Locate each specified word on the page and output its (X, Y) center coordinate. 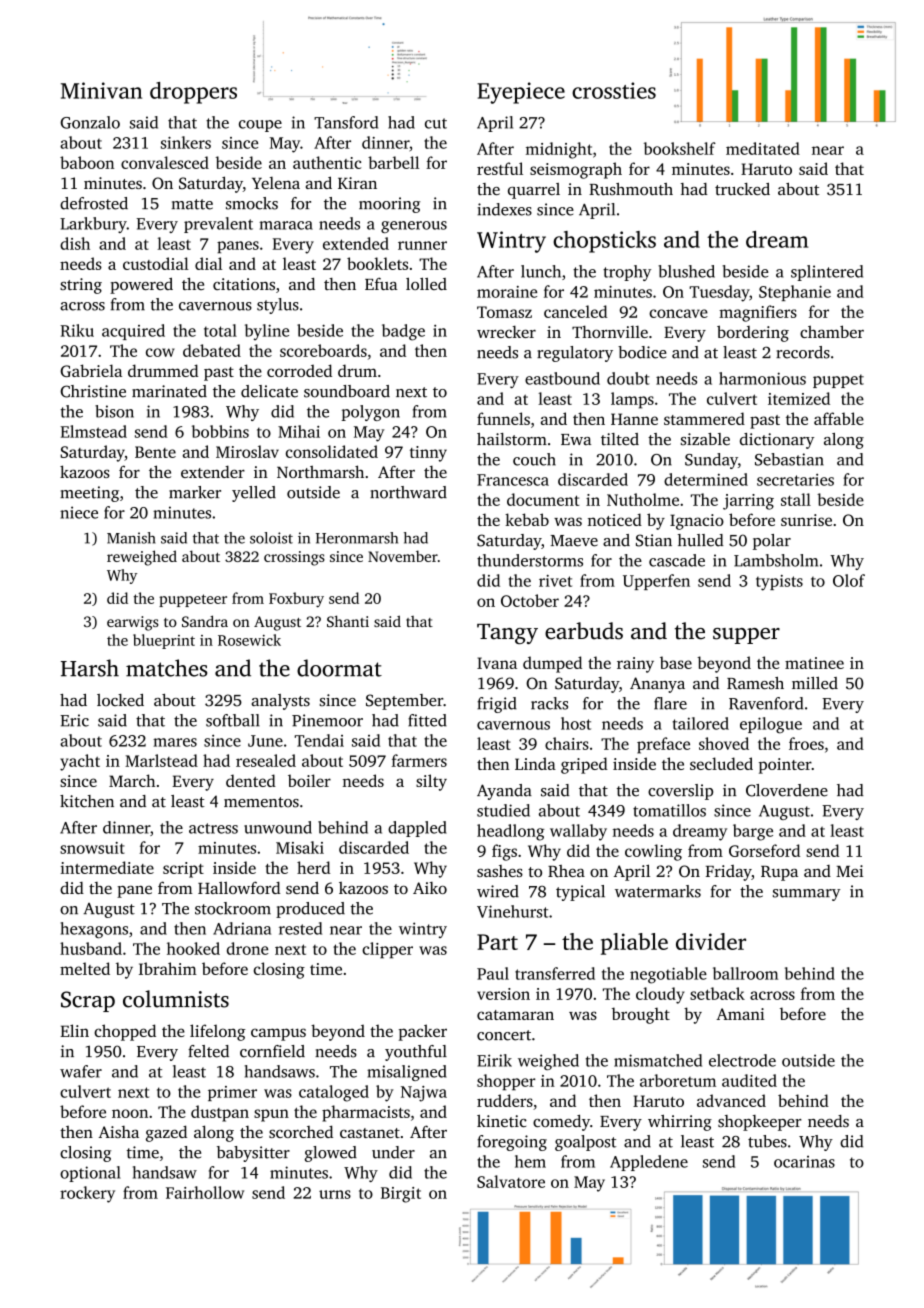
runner (422, 245)
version (503, 994)
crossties (614, 90)
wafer (81, 1071)
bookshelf (680, 148)
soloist (271, 538)
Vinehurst (512, 911)
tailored (701, 723)
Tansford (346, 122)
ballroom (745, 973)
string (81, 286)
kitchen (87, 801)
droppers (193, 93)
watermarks (658, 891)
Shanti (348, 621)
